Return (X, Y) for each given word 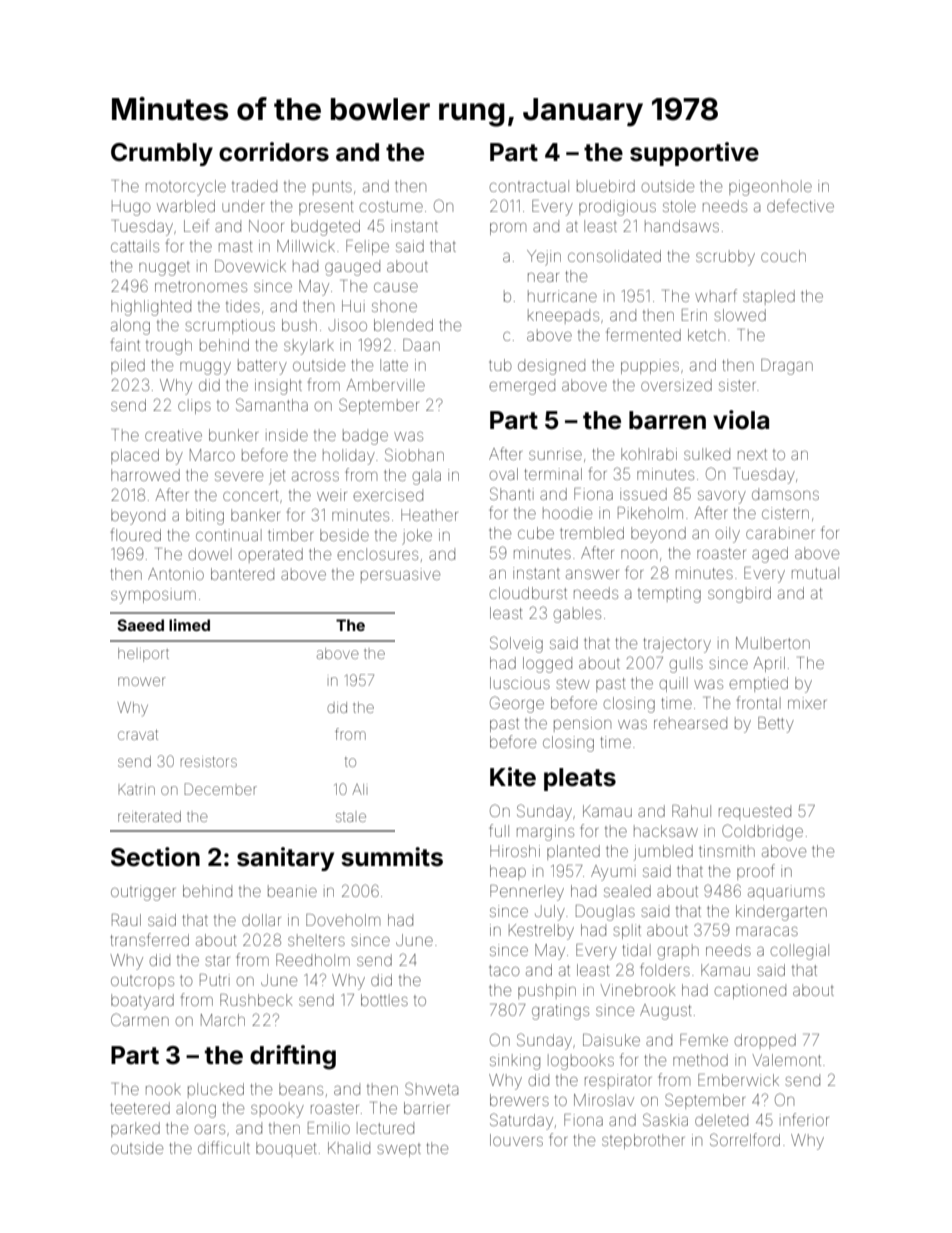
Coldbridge (762, 832)
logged (547, 665)
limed (189, 625)
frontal (759, 702)
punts (332, 188)
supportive (694, 154)
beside (344, 535)
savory (722, 497)
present (326, 208)
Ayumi (613, 873)
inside (287, 435)
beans (301, 1089)
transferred (150, 939)
